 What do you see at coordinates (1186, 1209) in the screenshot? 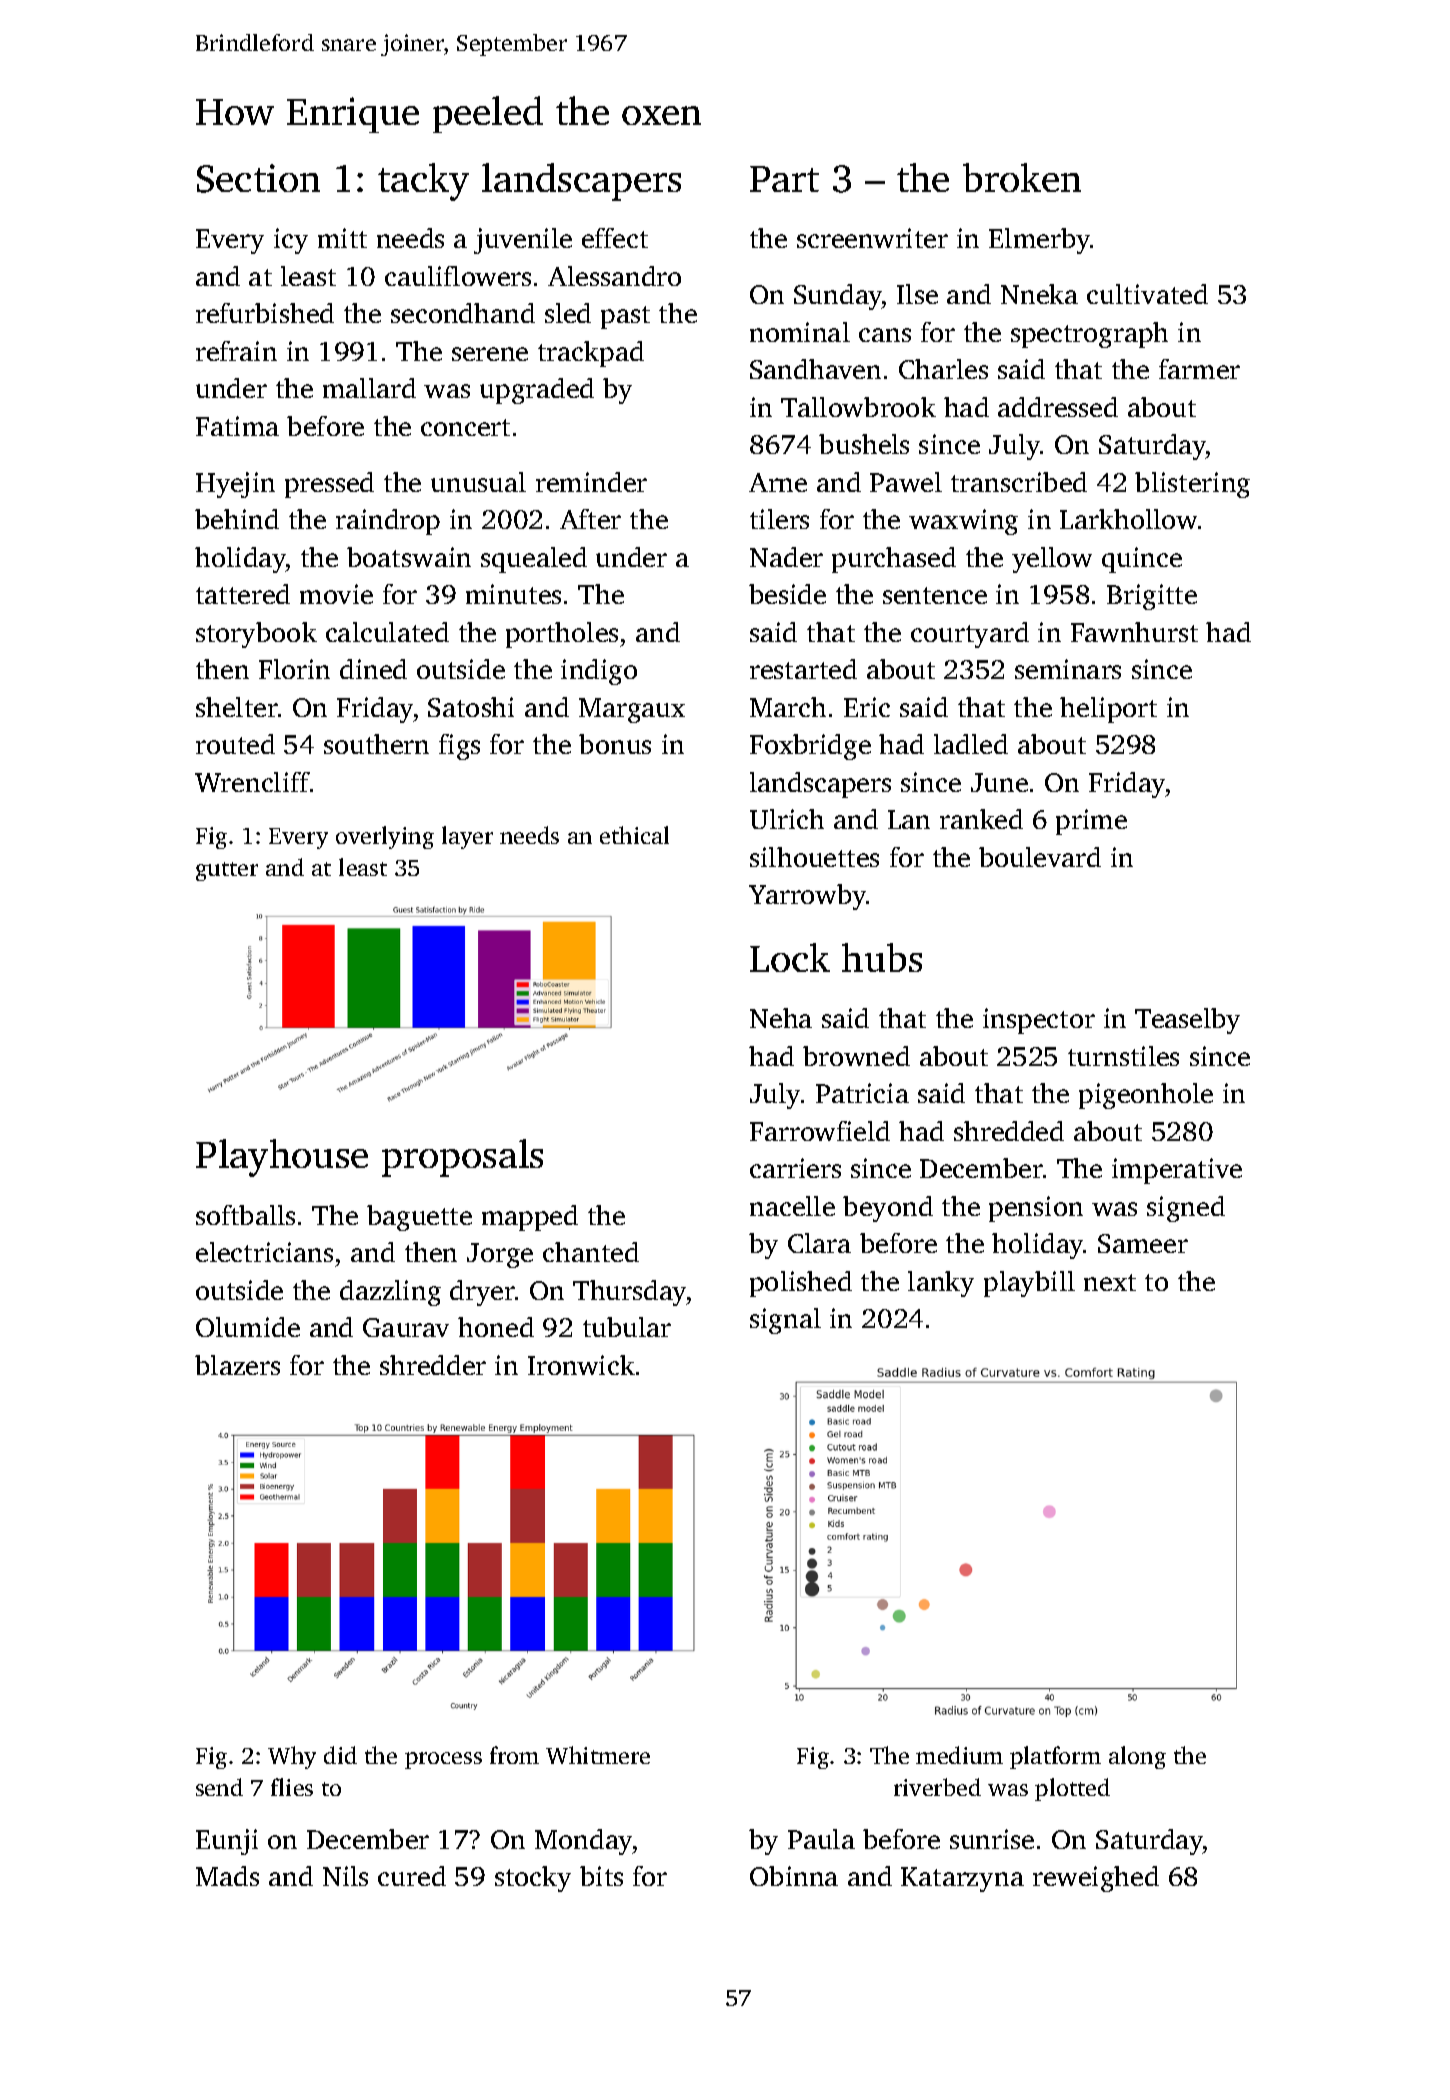
I see `signed` at bounding box center [1186, 1209].
